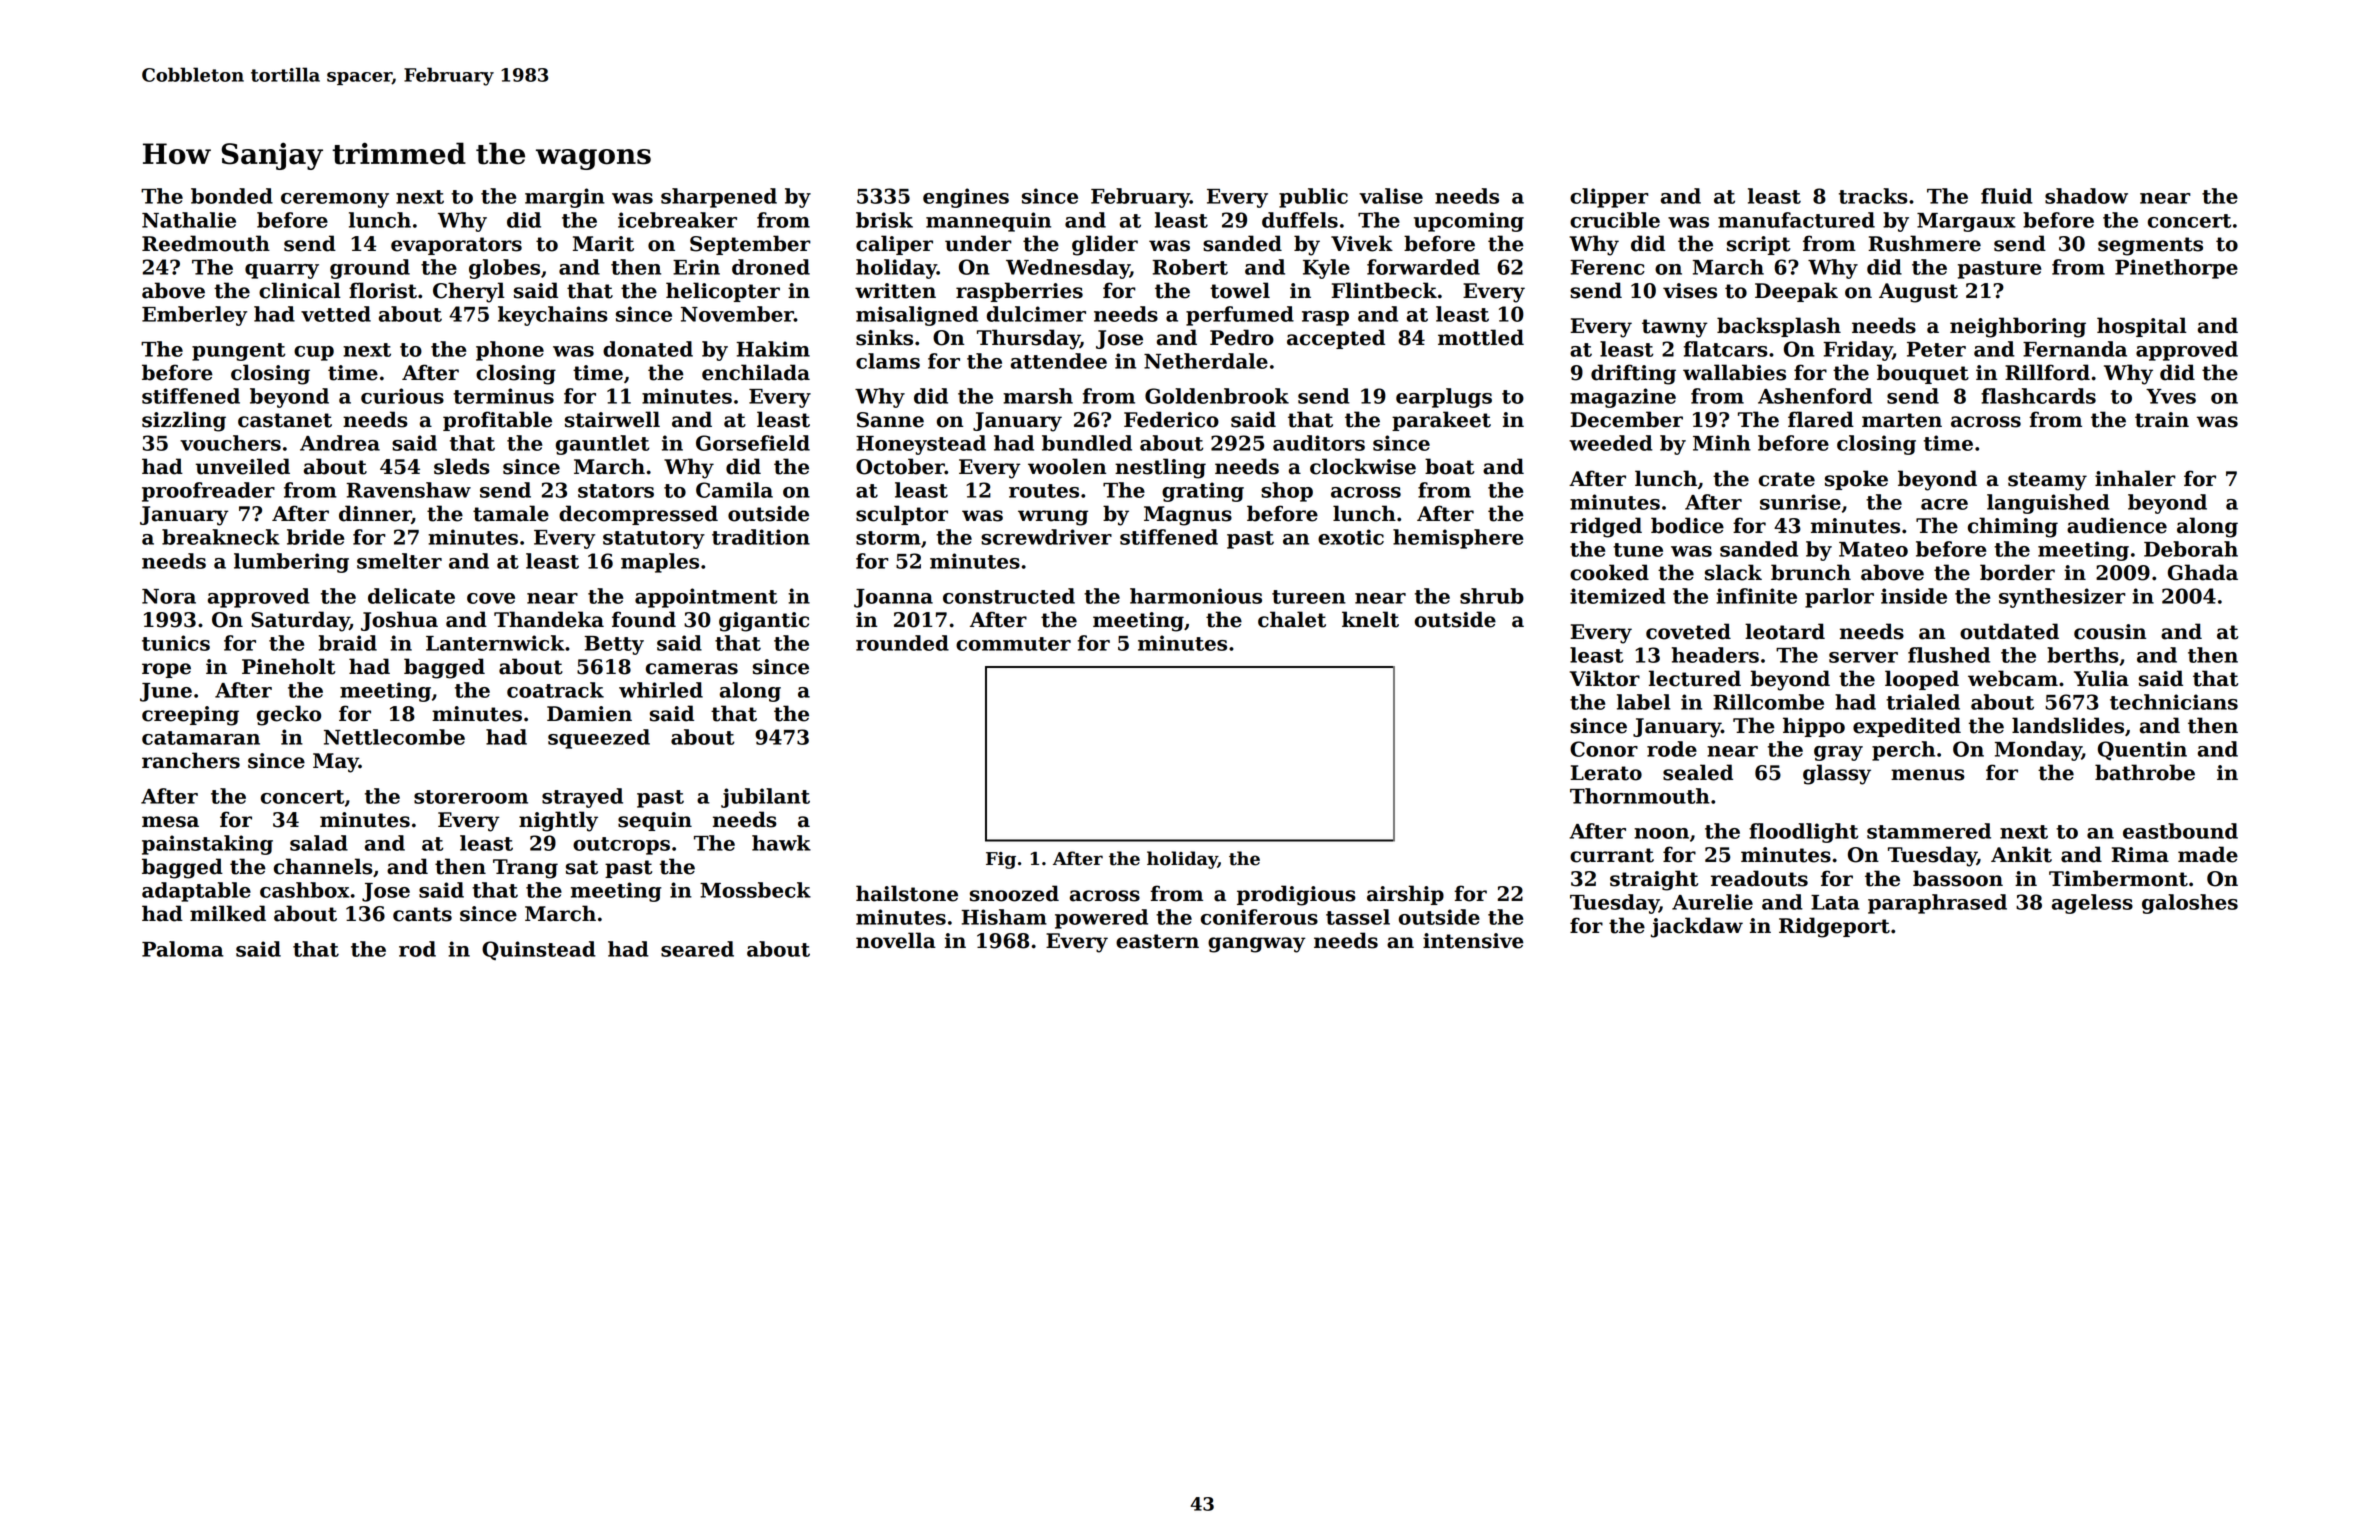 Image resolution: width=2380 pixels, height=1540 pixels. Describe the element at coordinates (978, 243) in the screenshot. I see `under` at that location.
